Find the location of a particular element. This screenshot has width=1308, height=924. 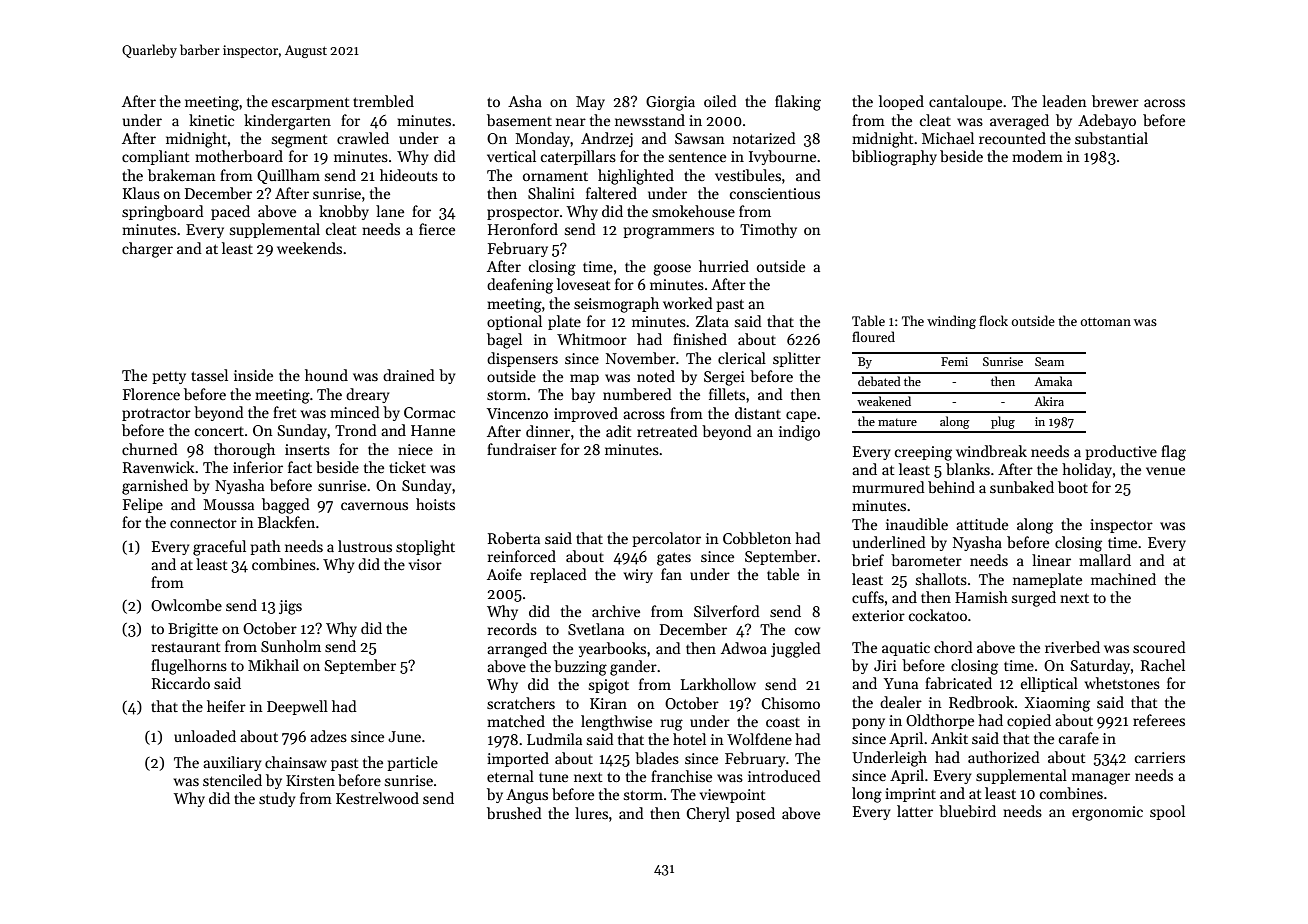

path is located at coordinates (265, 547).
